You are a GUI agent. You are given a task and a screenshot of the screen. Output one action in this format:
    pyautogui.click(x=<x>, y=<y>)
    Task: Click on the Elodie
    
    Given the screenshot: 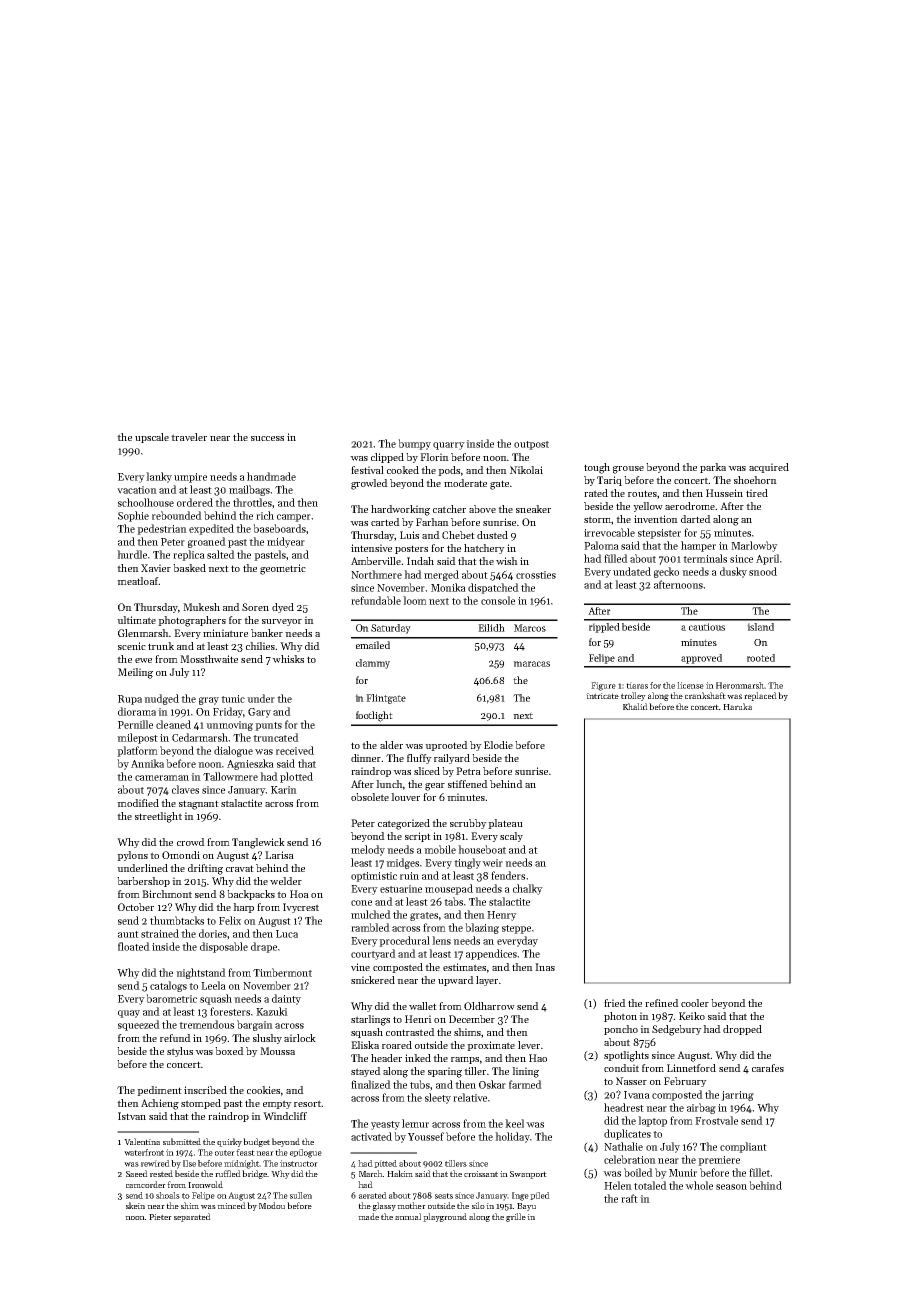 What is the action you would take?
    pyautogui.click(x=498, y=745)
